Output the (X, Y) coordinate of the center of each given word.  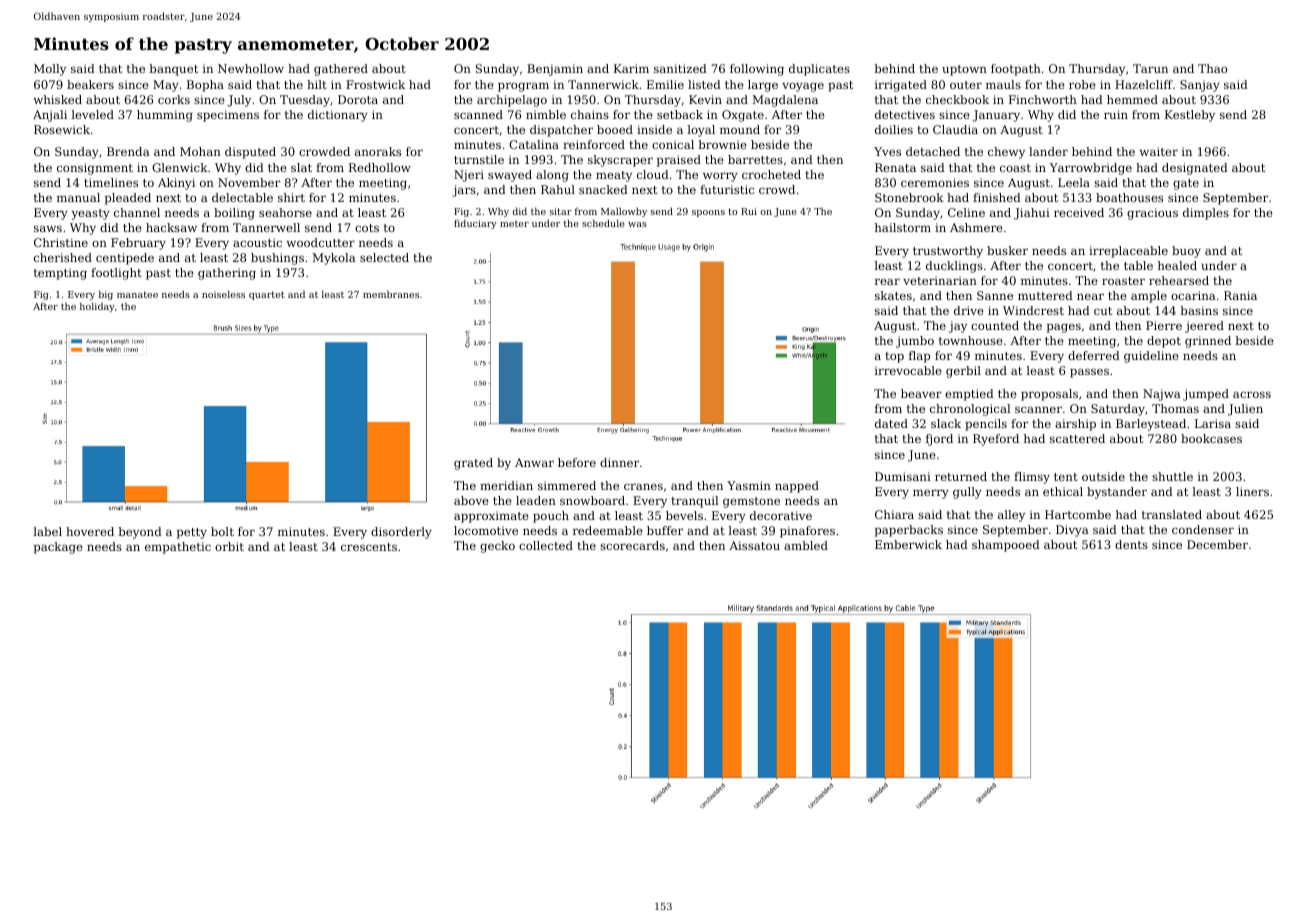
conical (673, 144)
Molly (50, 70)
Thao (1212, 68)
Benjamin (555, 70)
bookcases (1211, 438)
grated (473, 464)
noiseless (223, 294)
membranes (391, 294)
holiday (97, 307)
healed (1177, 265)
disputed (250, 153)
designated (1195, 169)
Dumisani (903, 476)
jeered (1204, 327)
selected (384, 257)
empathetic (178, 548)
